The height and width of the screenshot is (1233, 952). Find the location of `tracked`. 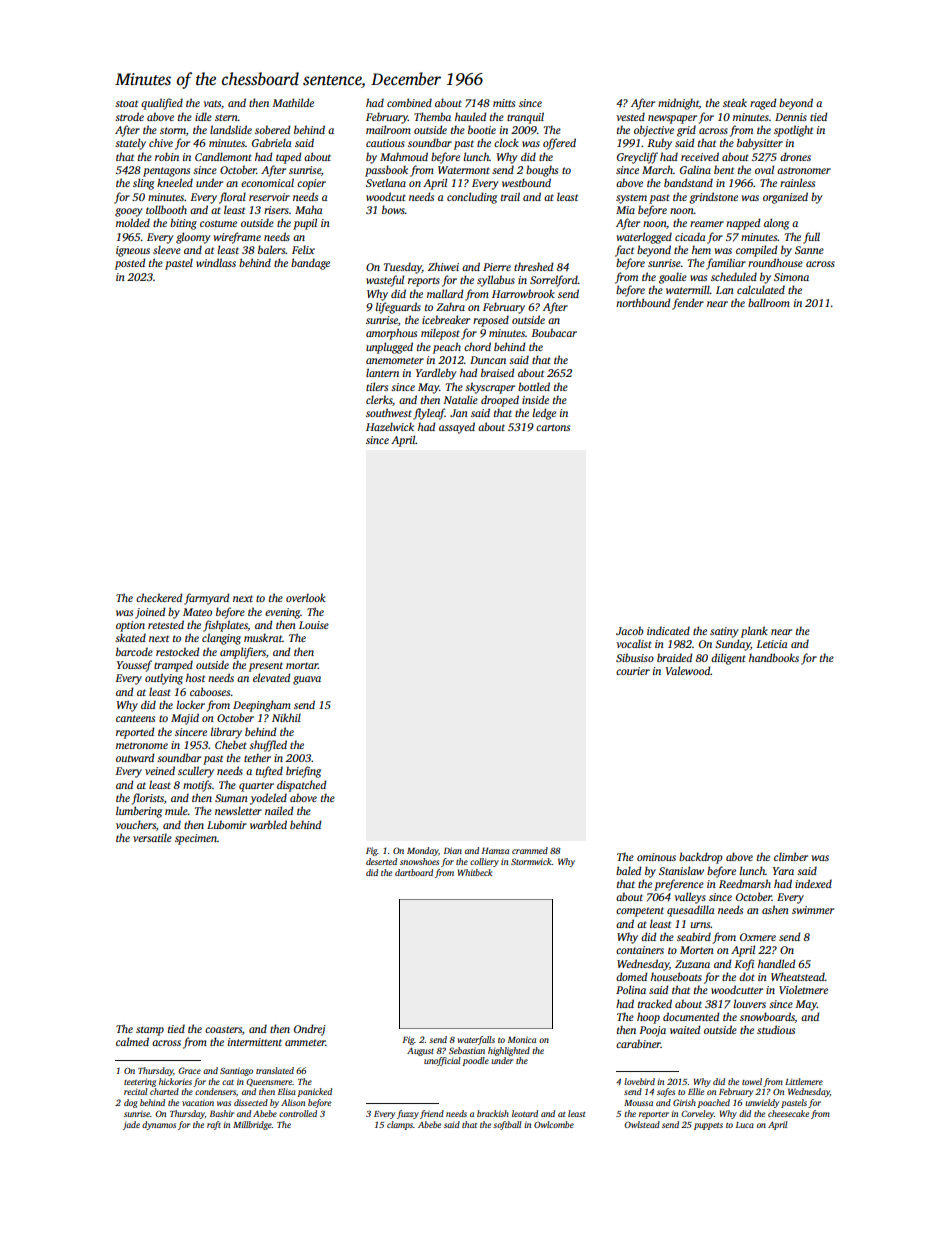

tracked is located at coordinates (655, 1003).
